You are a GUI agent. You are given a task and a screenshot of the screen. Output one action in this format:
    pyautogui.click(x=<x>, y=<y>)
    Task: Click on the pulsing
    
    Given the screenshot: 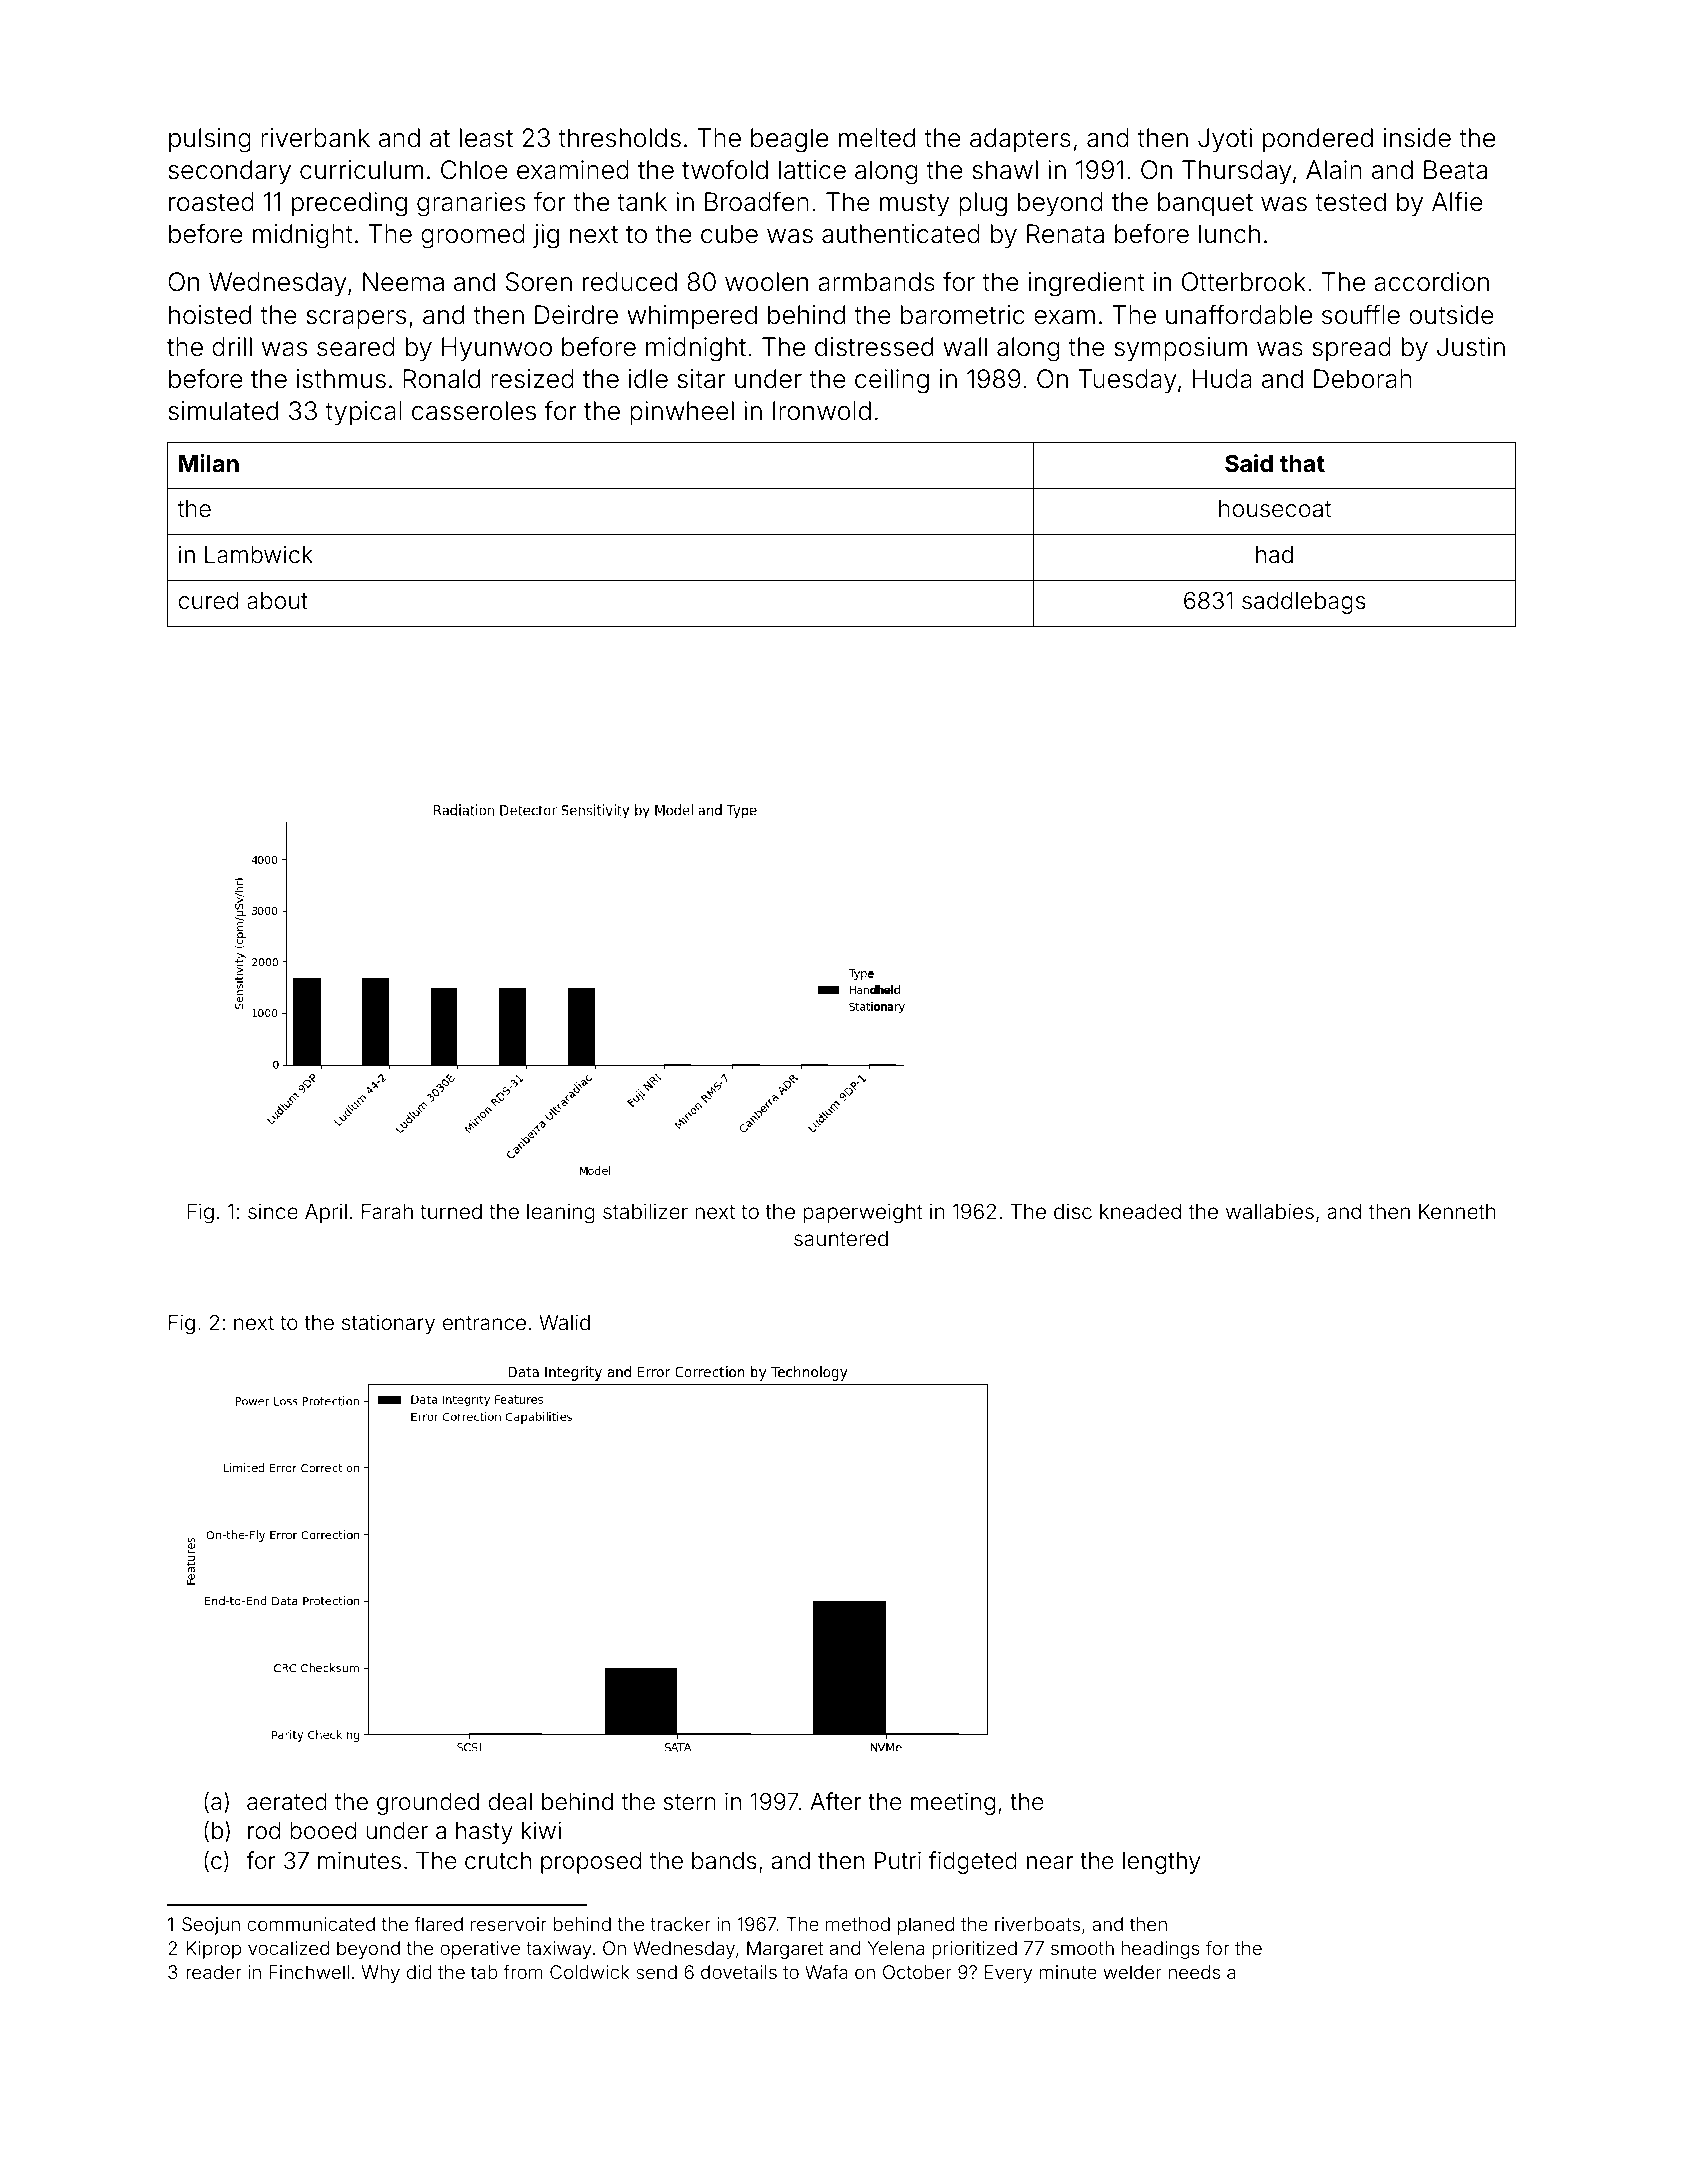 What is the action you would take?
    pyautogui.click(x=210, y=140)
